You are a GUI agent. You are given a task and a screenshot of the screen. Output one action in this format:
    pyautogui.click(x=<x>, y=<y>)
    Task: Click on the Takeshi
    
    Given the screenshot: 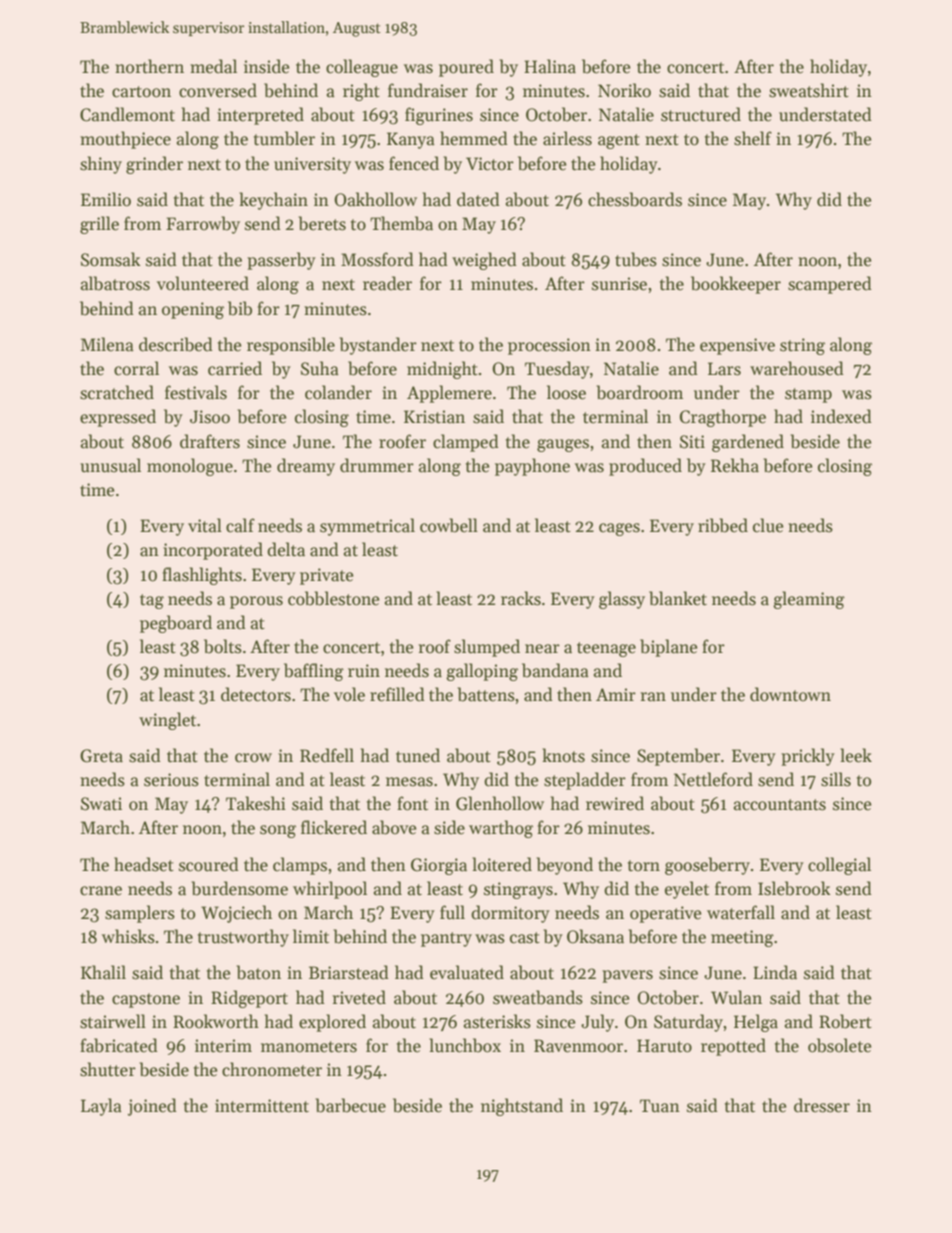 What is the action you would take?
    pyautogui.click(x=256, y=803)
